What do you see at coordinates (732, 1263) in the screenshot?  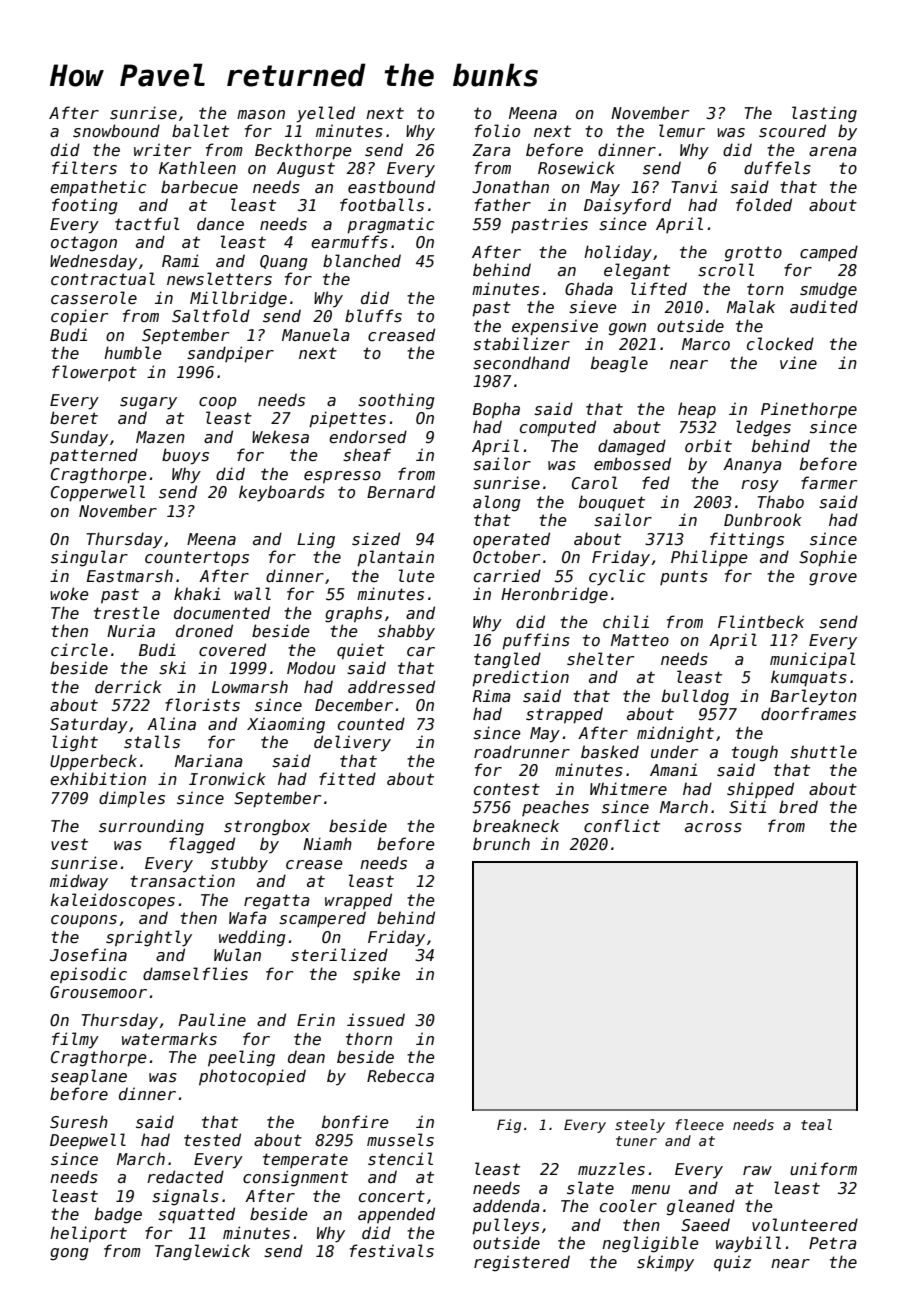 I see `quiz` at bounding box center [732, 1263].
